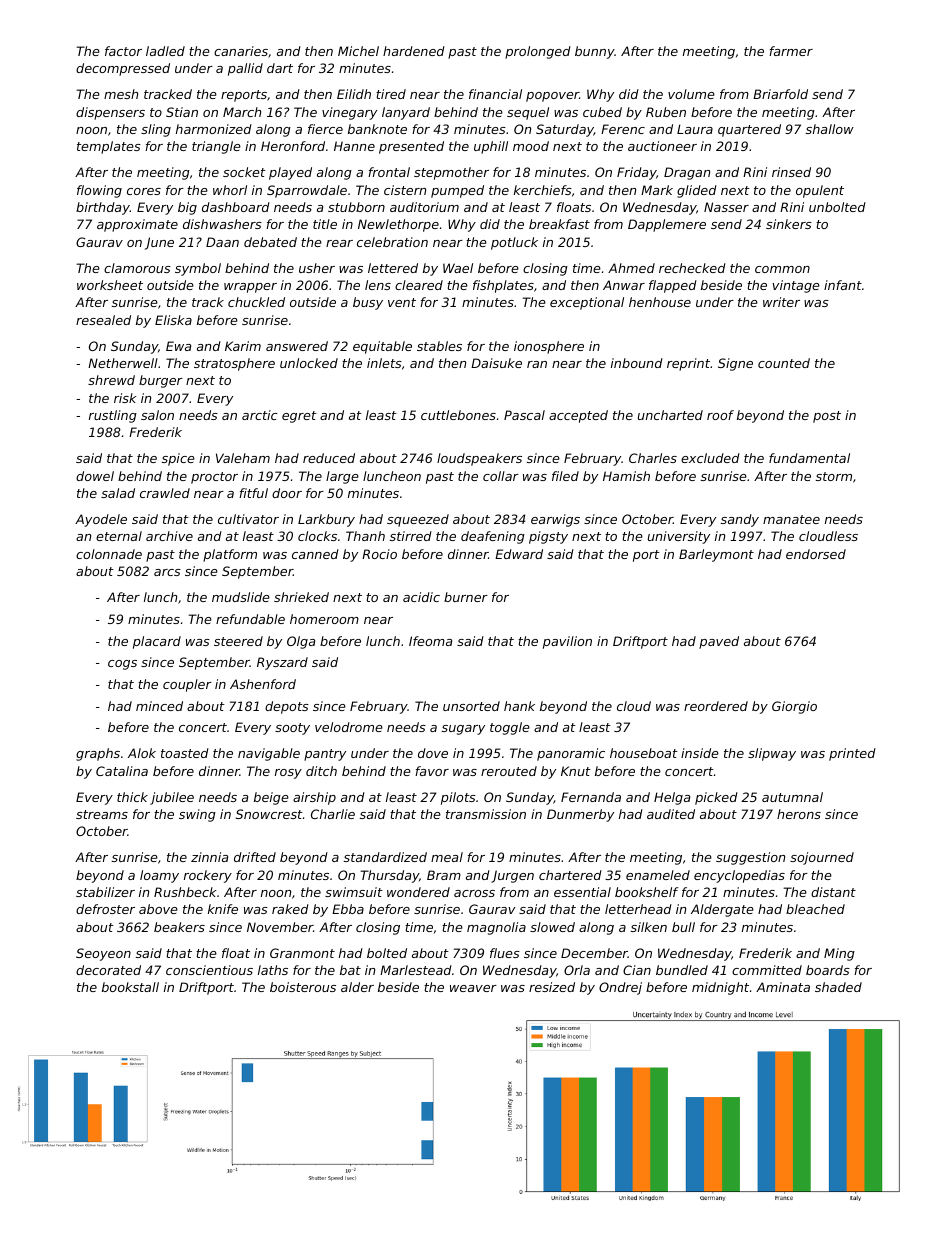 The width and height of the screenshot is (952, 1233). I want to click on worksheet, so click(110, 285).
